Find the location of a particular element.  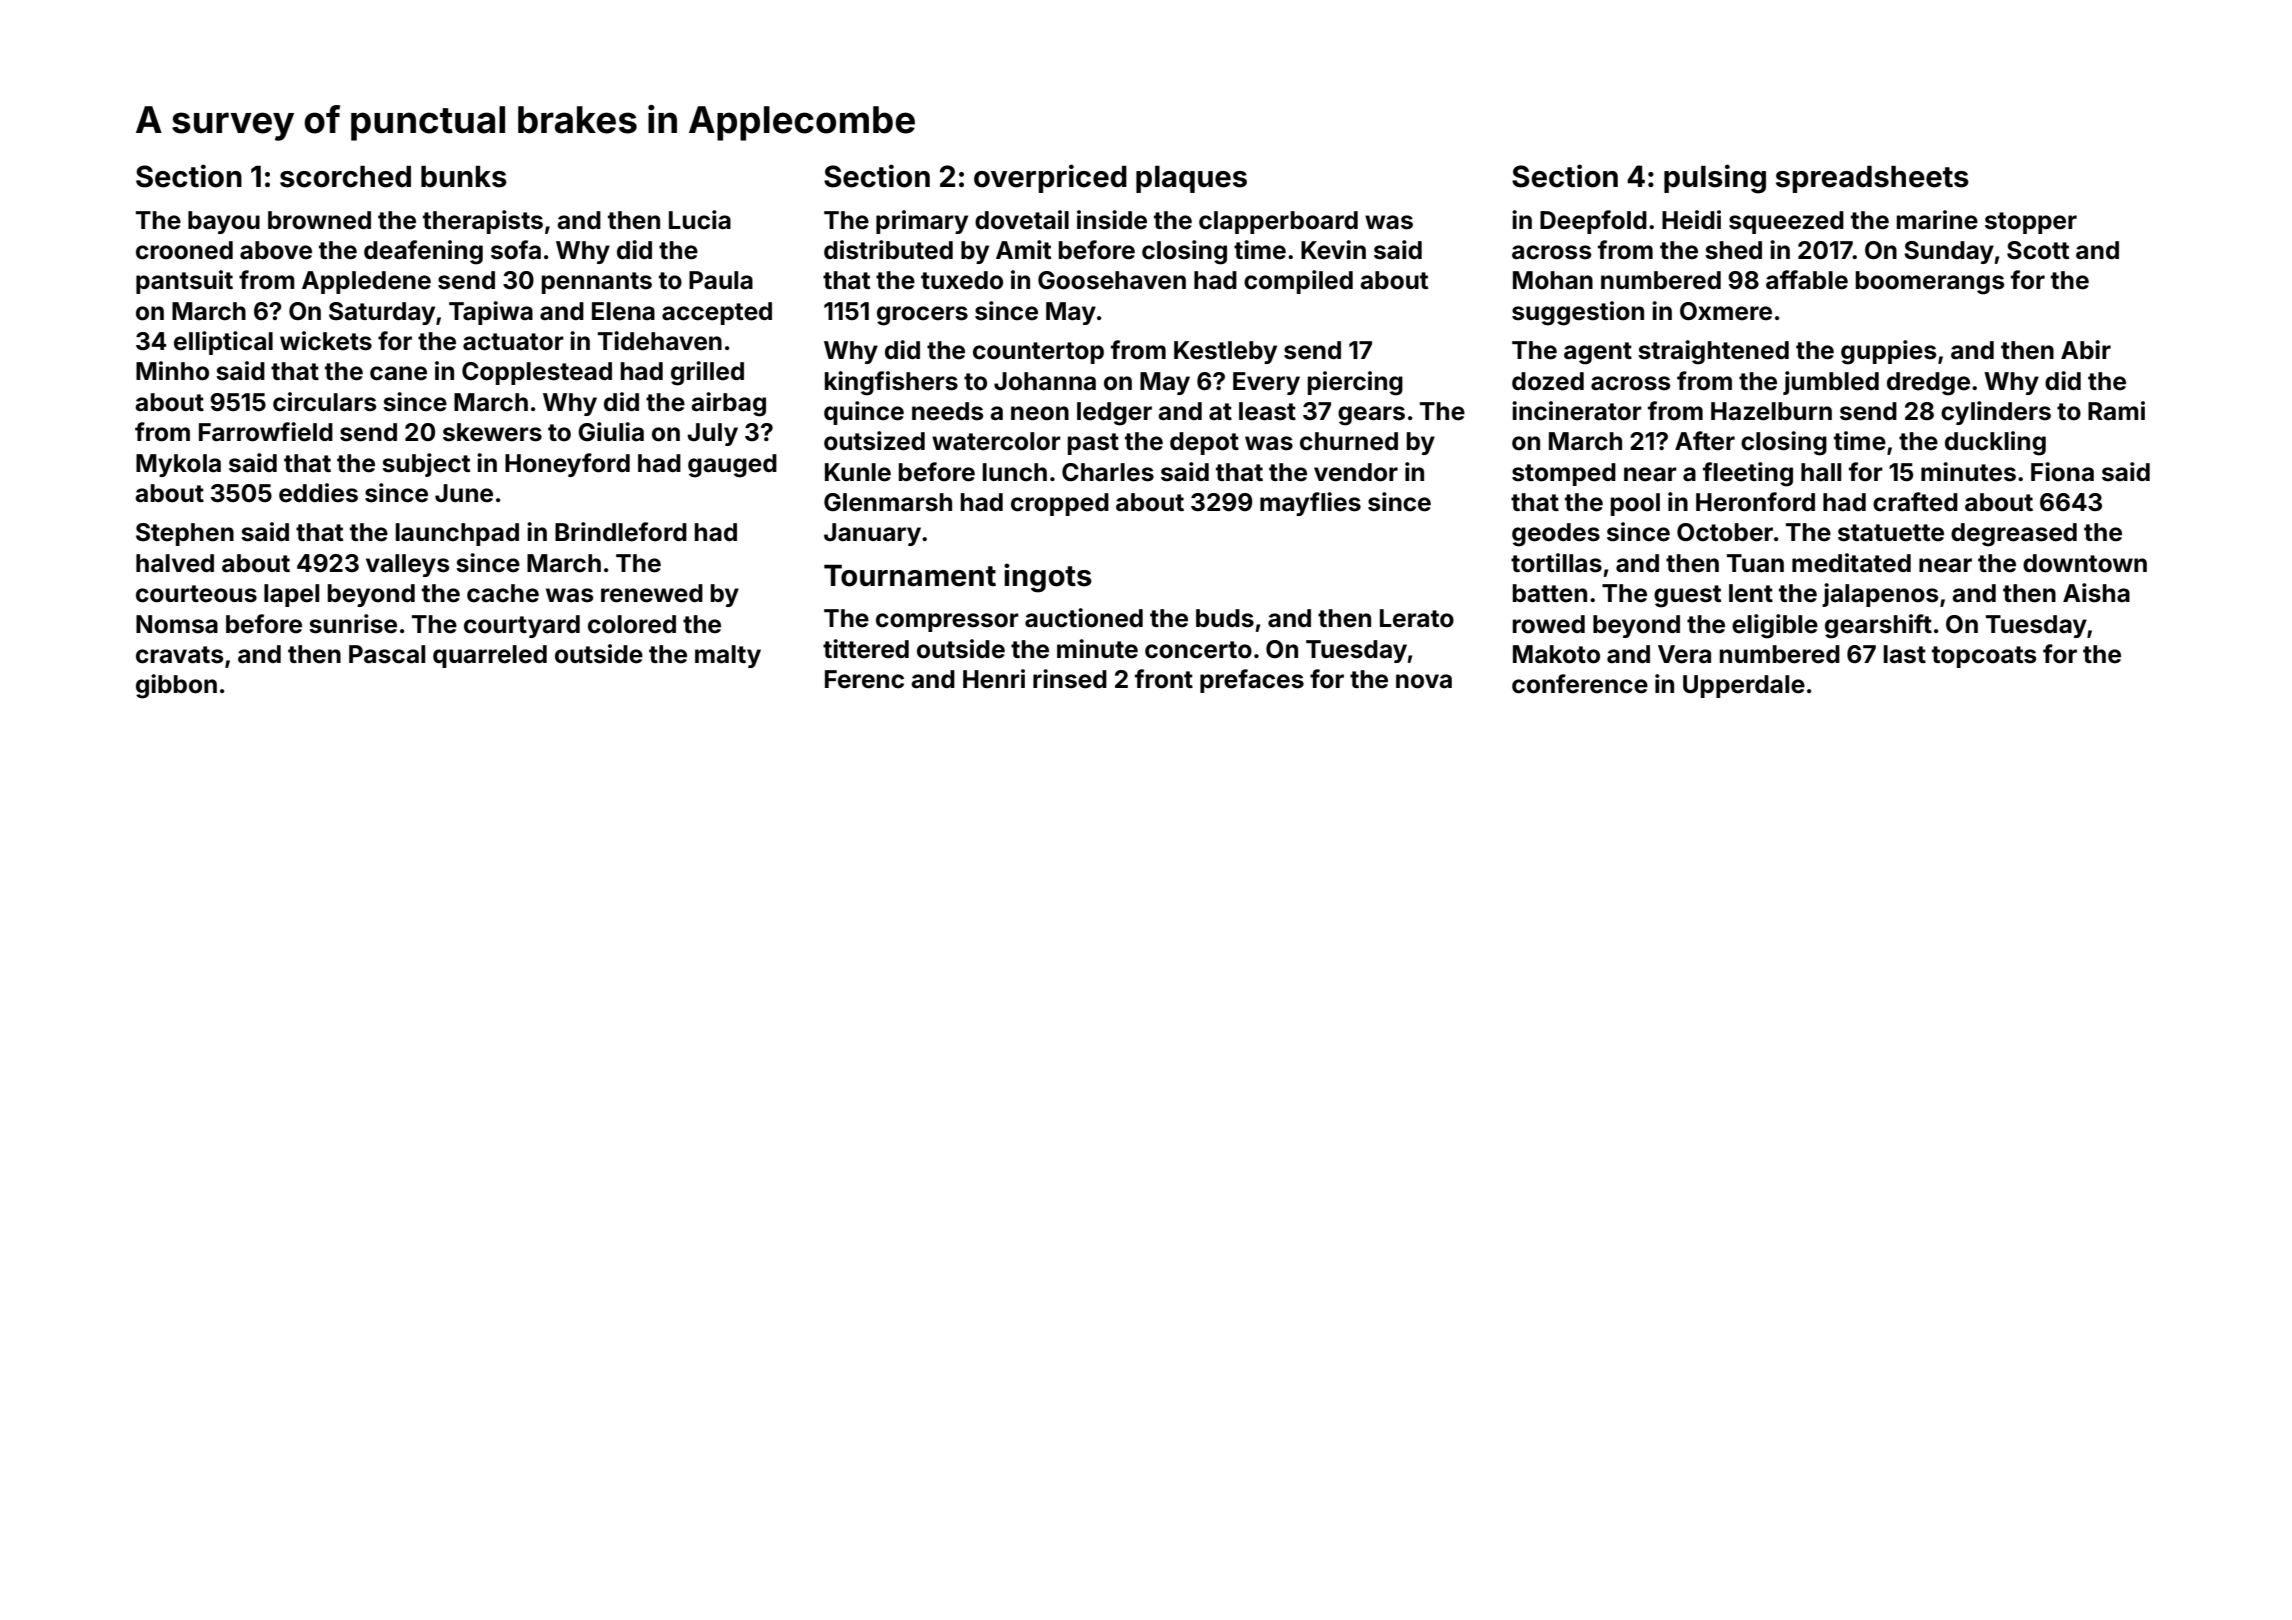

depot is located at coordinates (1204, 443).
